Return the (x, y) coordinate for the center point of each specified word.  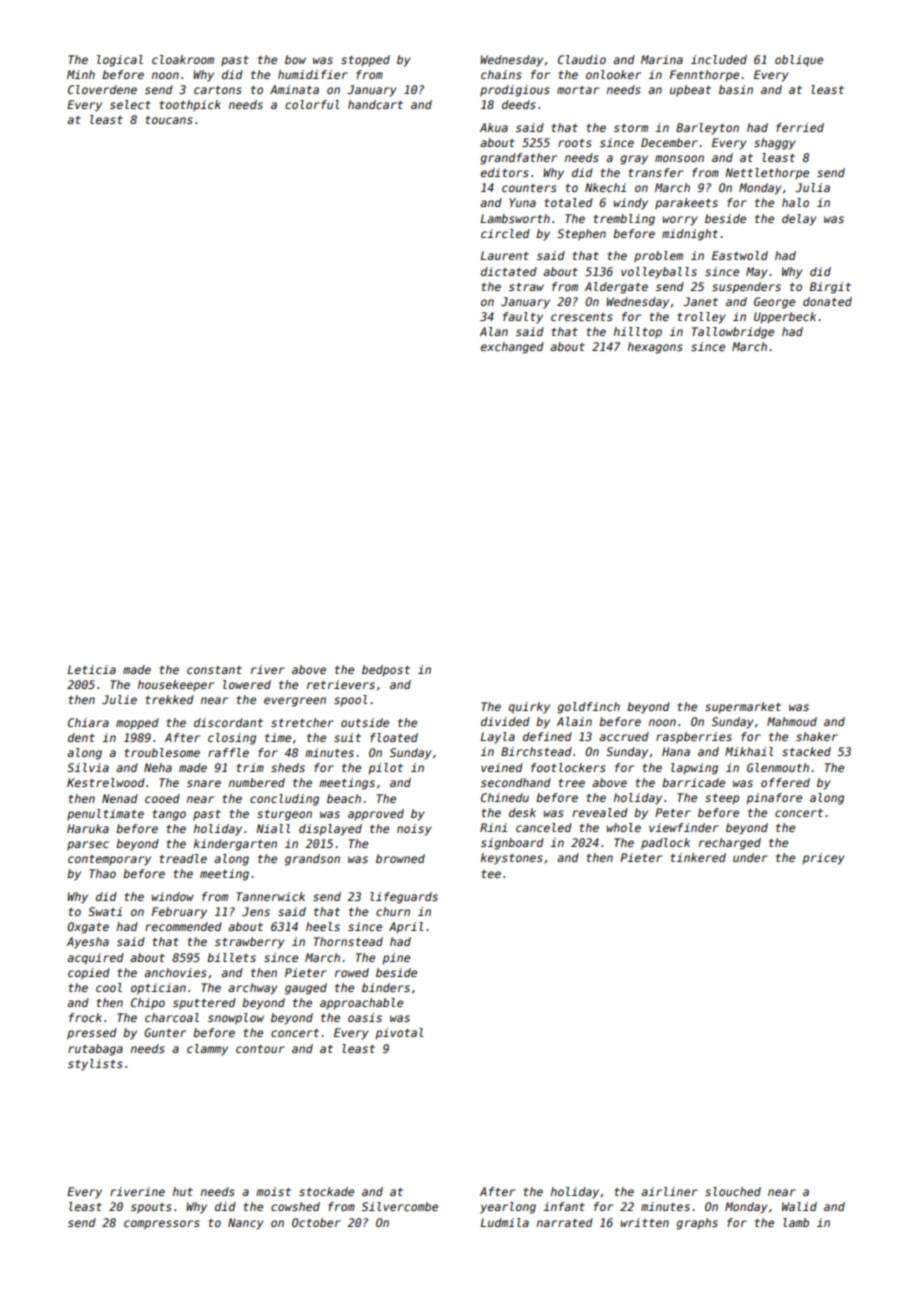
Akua (494, 127)
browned (400, 858)
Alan (494, 331)
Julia (812, 187)
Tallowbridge (733, 333)
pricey (823, 859)
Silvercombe (400, 1206)
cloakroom (183, 59)
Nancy (245, 1224)
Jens (256, 911)
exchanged (512, 348)
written (645, 1222)
